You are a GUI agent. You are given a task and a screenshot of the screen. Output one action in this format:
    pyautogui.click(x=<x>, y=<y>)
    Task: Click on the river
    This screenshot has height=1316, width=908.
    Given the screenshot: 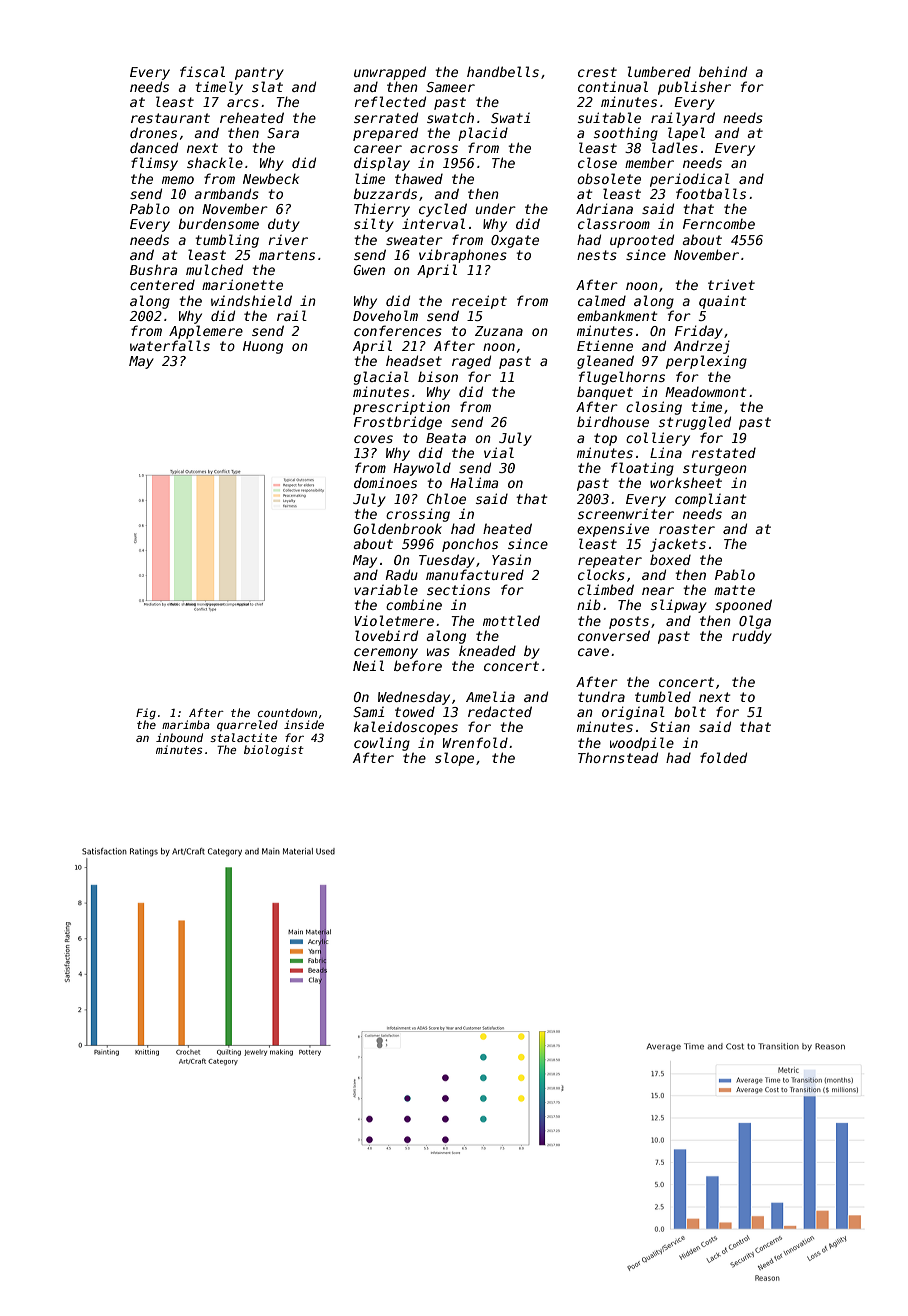 What is the action you would take?
    pyautogui.click(x=288, y=240)
